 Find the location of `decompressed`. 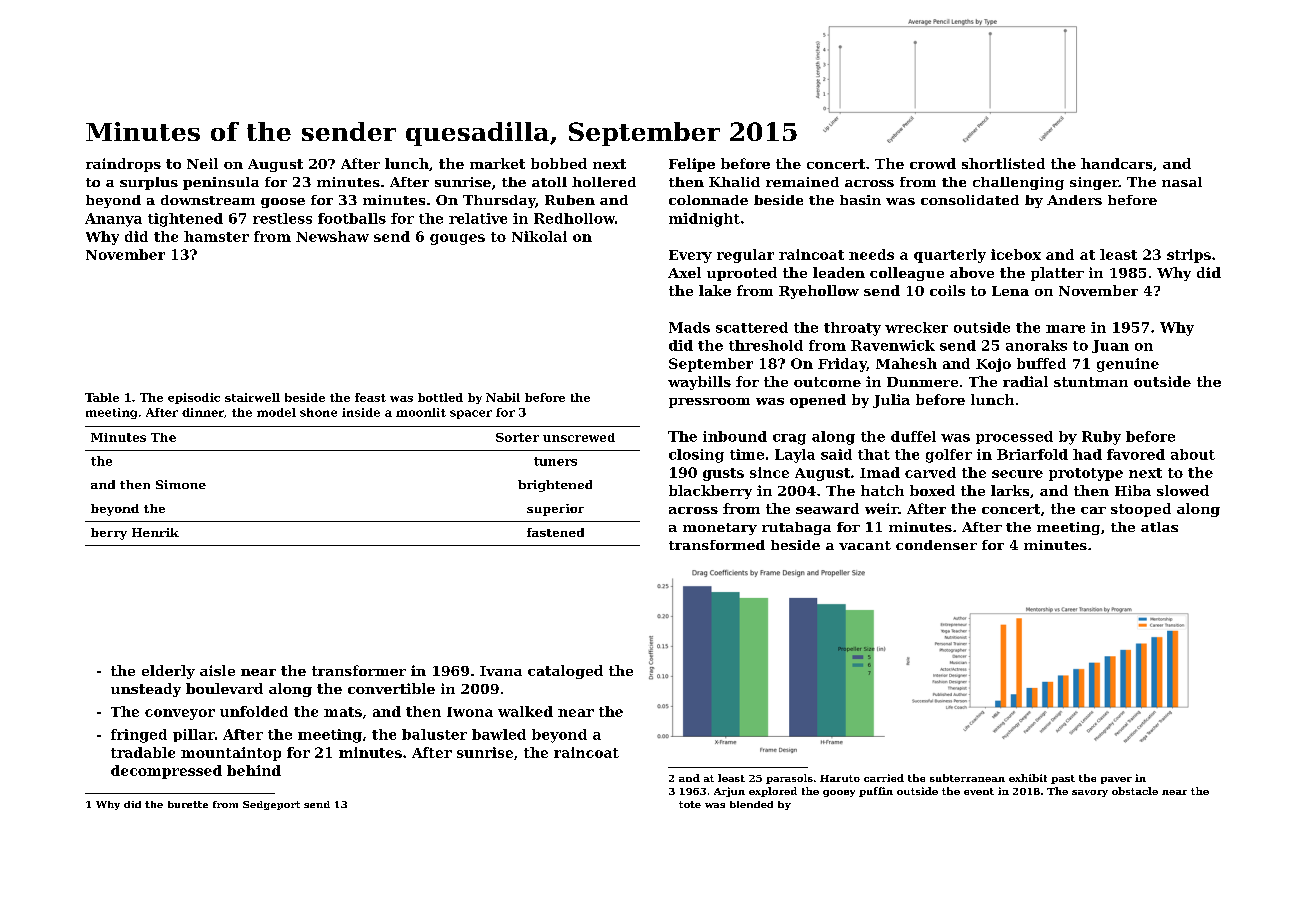

decompressed is located at coordinates (166, 772).
